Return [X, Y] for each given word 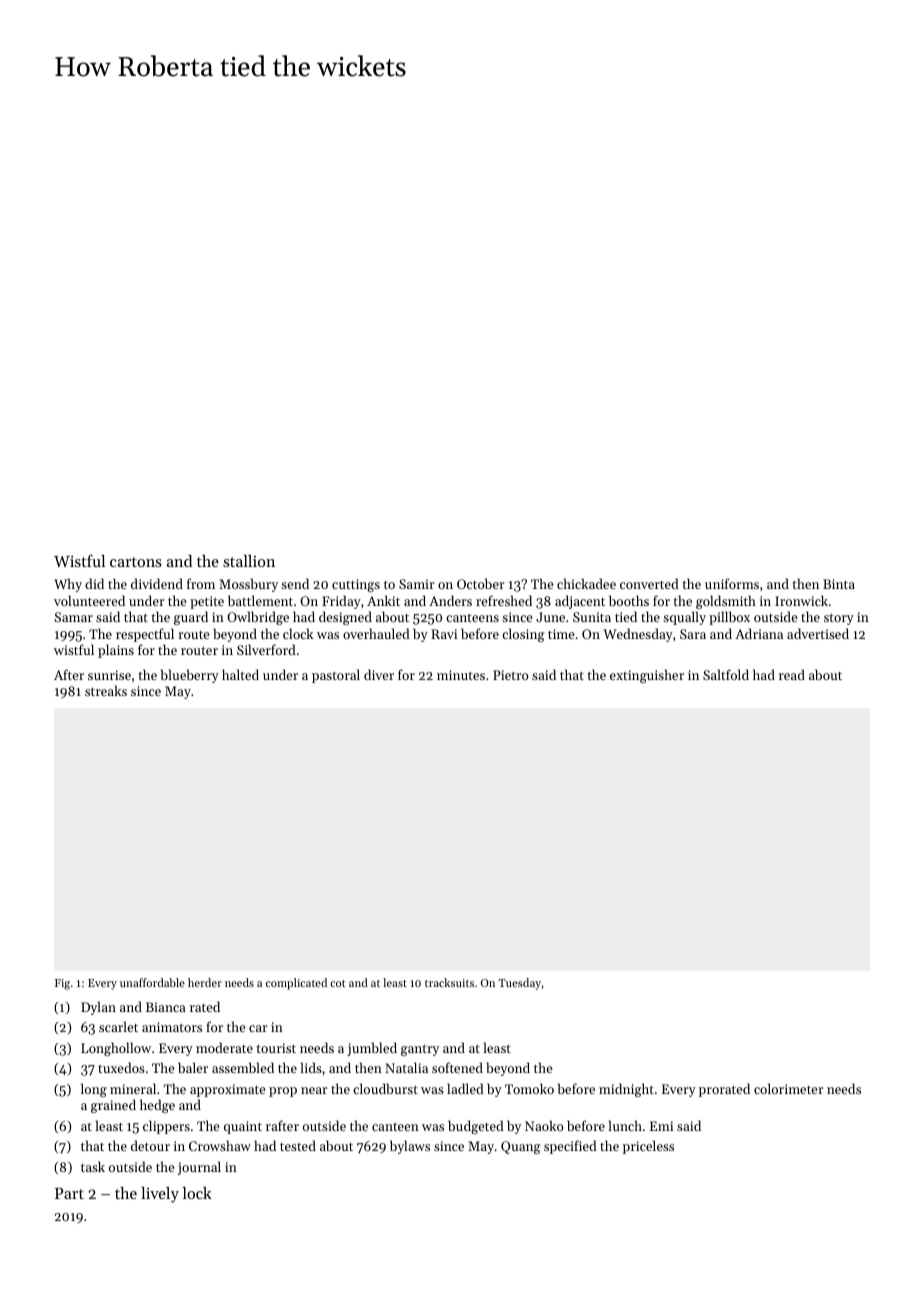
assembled [243, 1067]
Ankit [383, 600]
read [792, 674]
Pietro [511, 675]
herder [205, 982]
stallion [249, 561]
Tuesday [520, 984]
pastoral [336, 676]
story [839, 619]
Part [69, 1193]
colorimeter [788, 1088]
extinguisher [647, 676]
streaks [106, 690]
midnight [626, 1090]
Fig [62, 984]
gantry [420, 1050]
